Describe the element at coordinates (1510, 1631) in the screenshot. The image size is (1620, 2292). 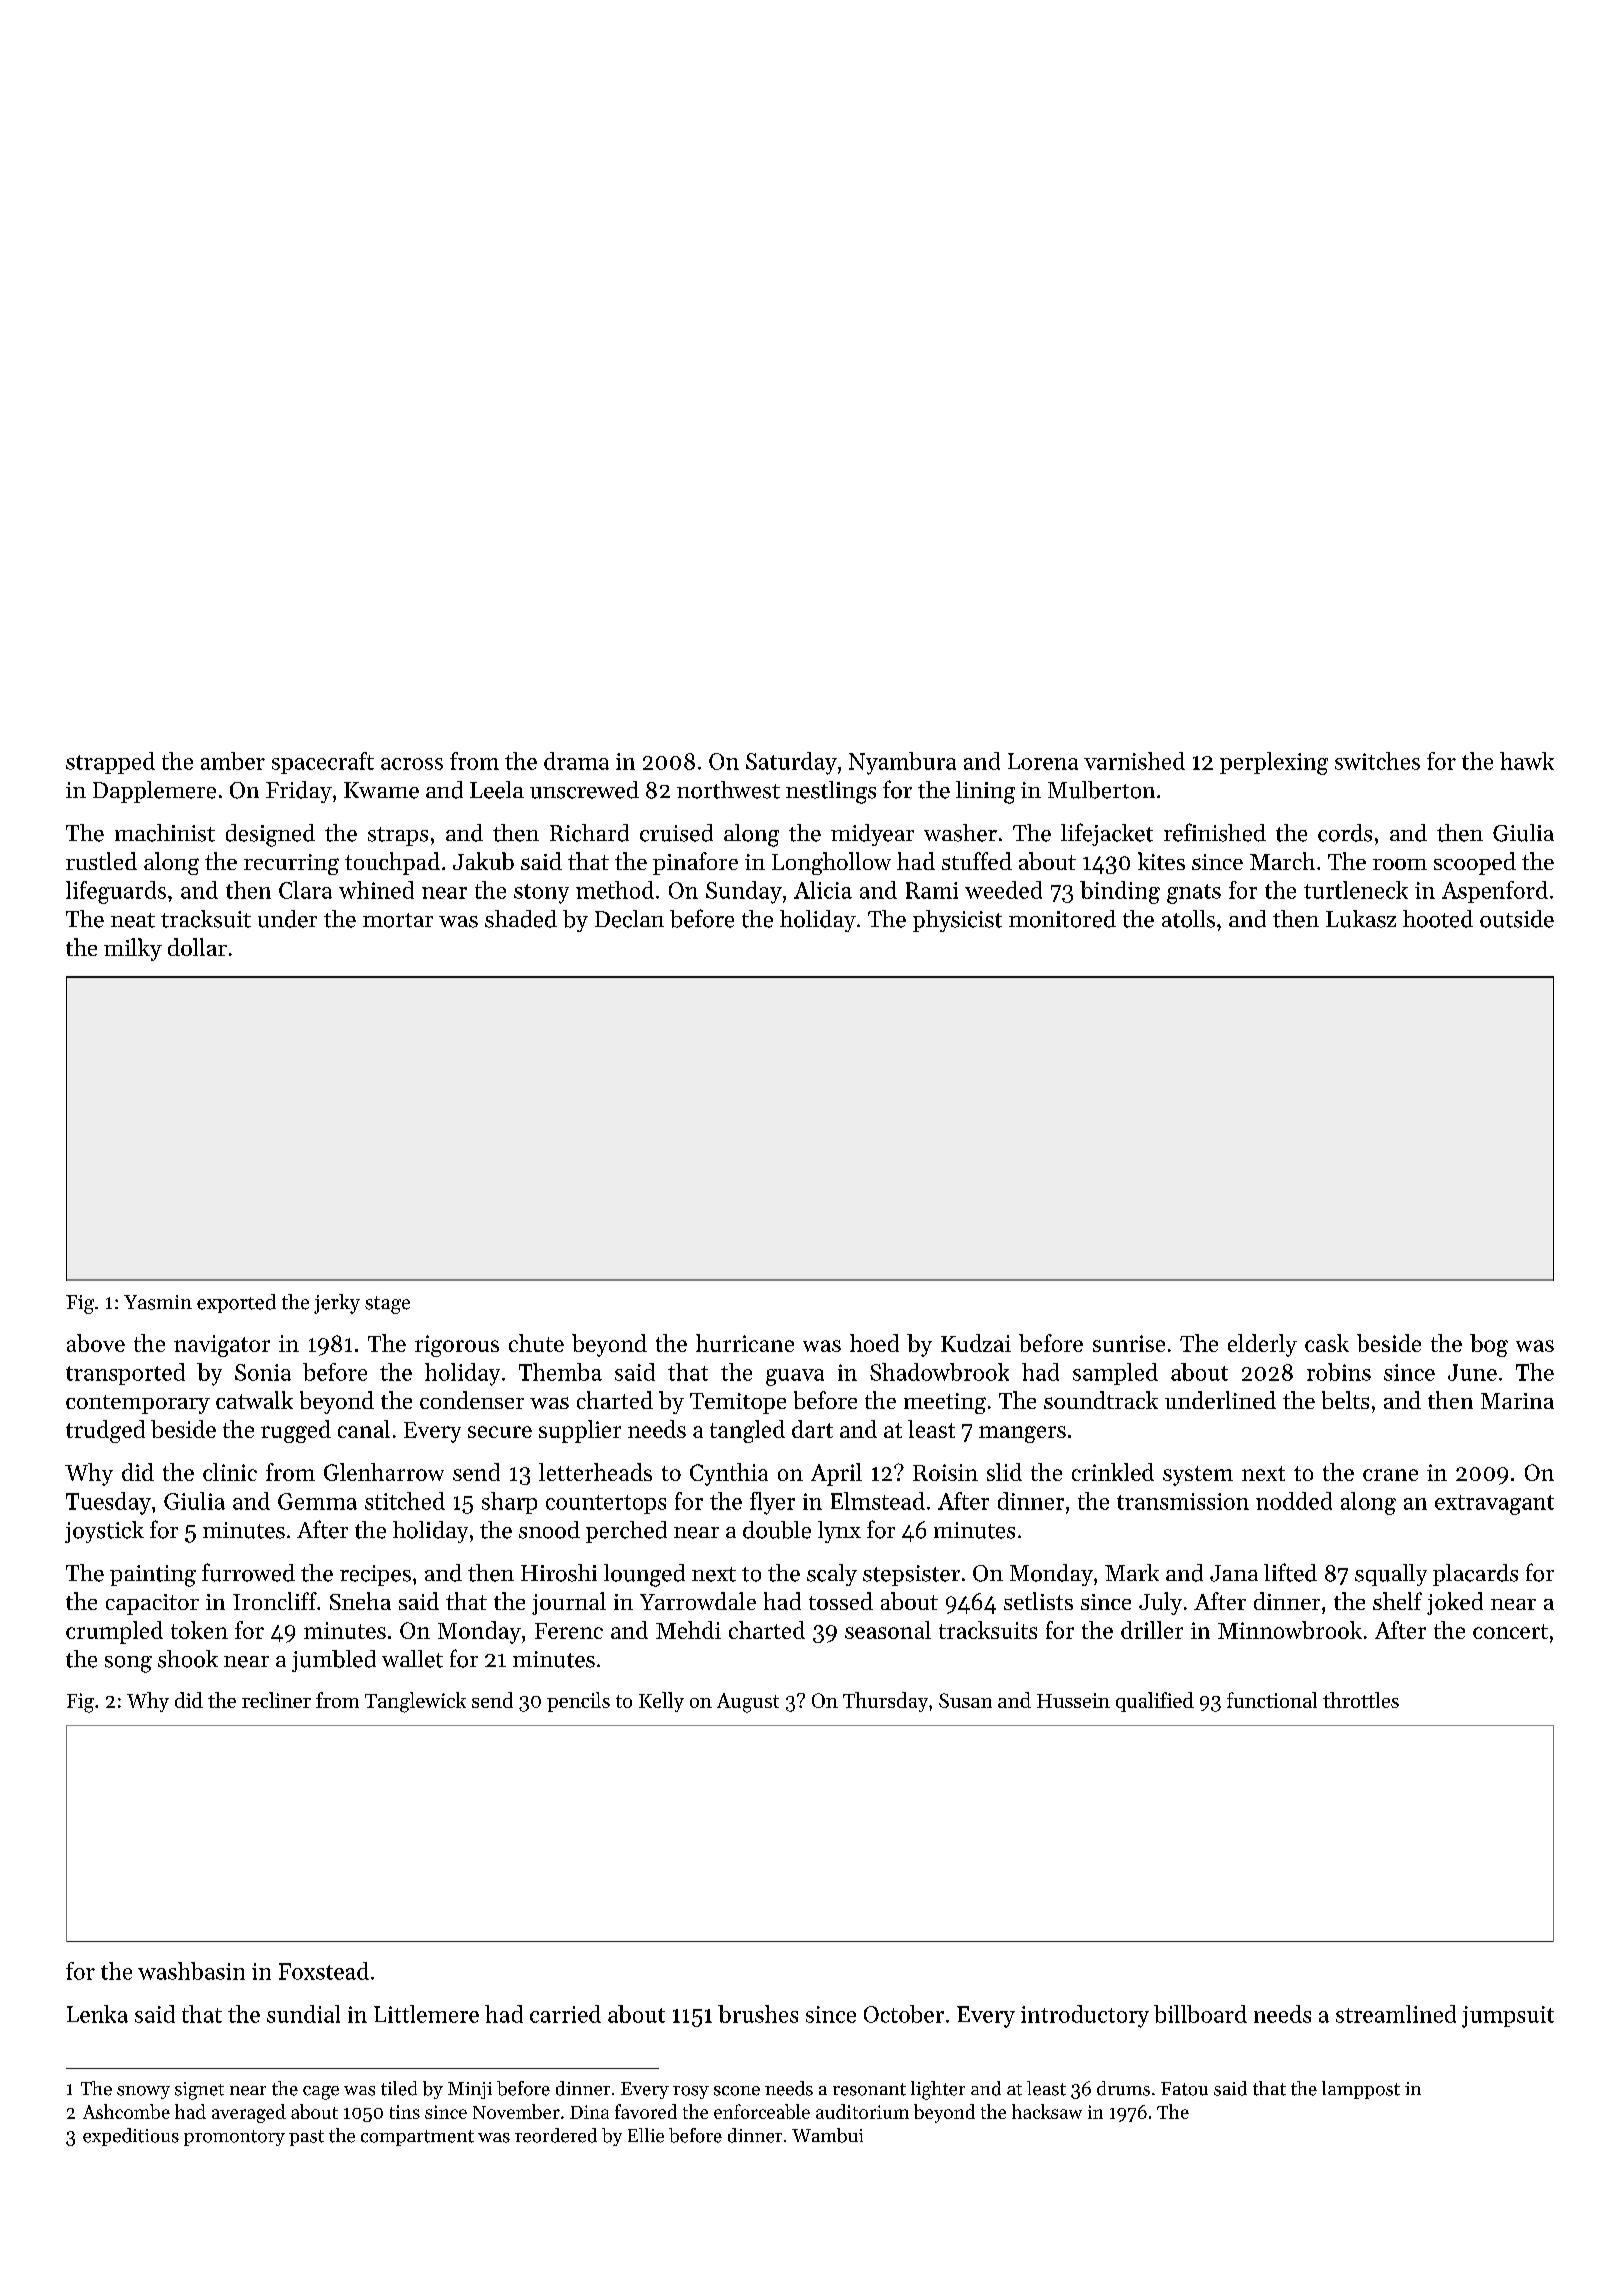
I see `concert` at that location.
